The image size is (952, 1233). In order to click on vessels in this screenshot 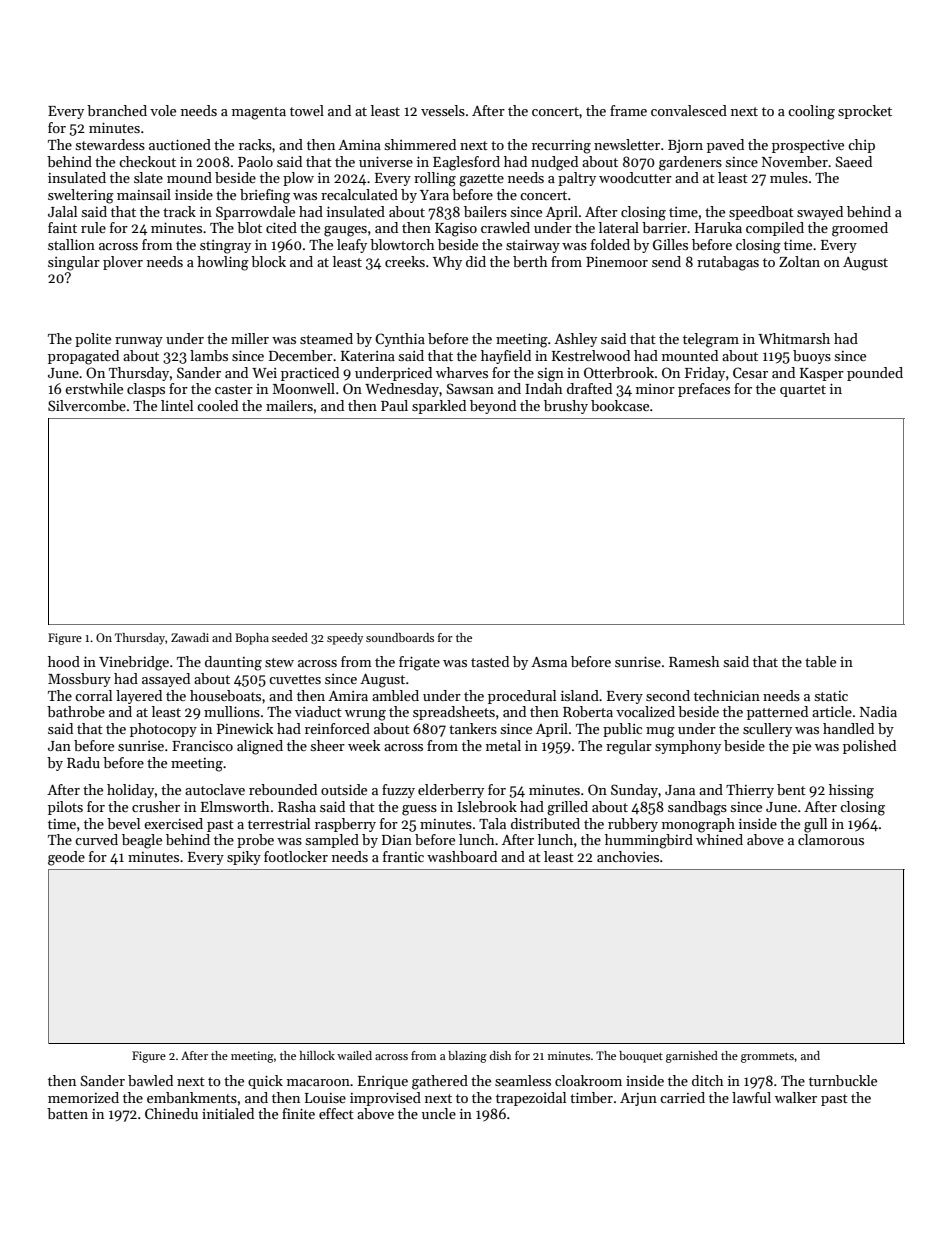, I will do `click(443, 110)`.
